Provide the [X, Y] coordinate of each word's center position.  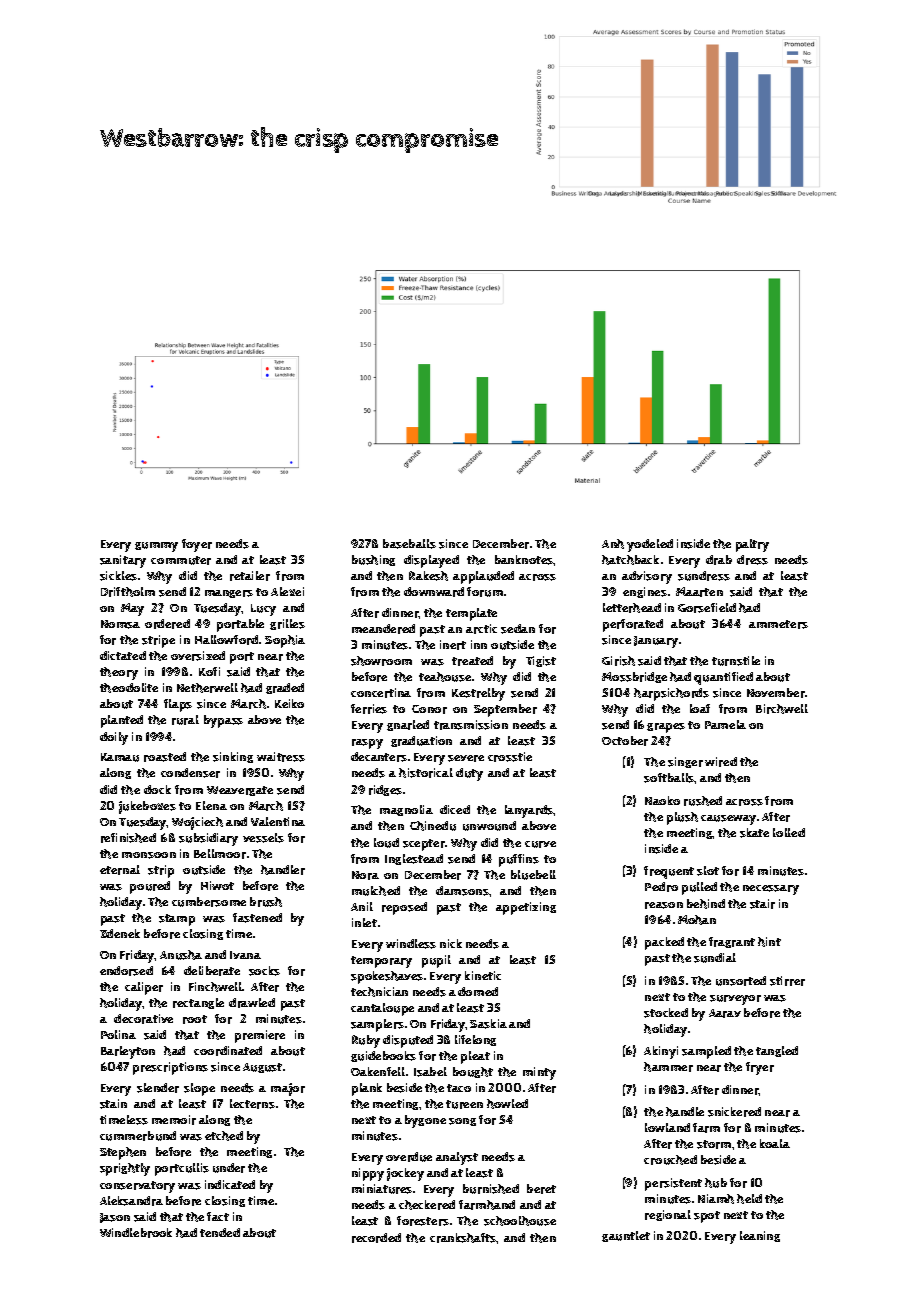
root [195, 1019]
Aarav [725, 1013]
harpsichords [671, 694]
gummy [156, 547]
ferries [369, 709]
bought [473, 1072]
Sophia [285, 641]
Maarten [699, 592]
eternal [120, 870]
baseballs [409, 544]
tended [220, 1232]
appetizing [526, 908]
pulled [699, 888]
